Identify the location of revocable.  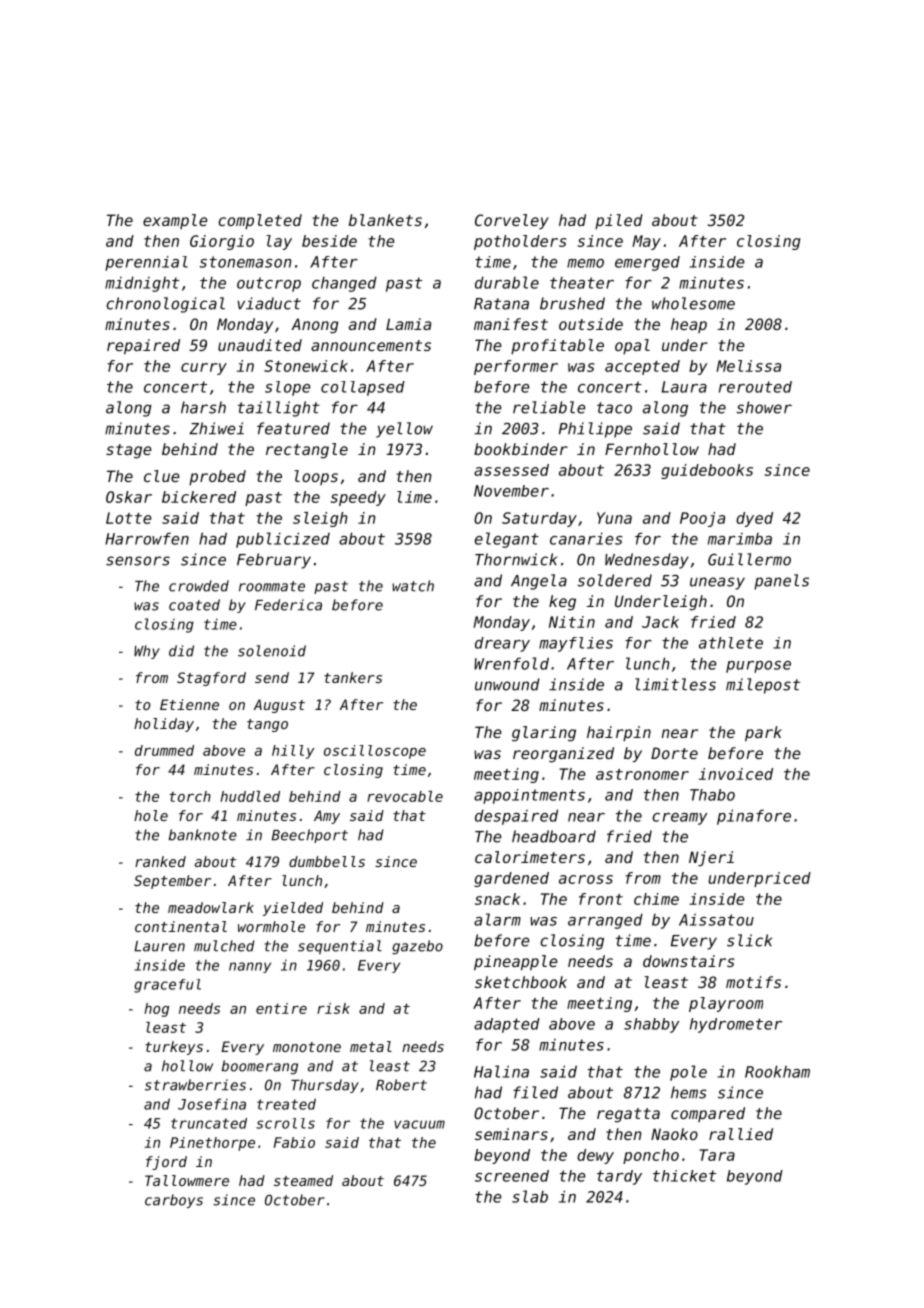
(405, 796).
